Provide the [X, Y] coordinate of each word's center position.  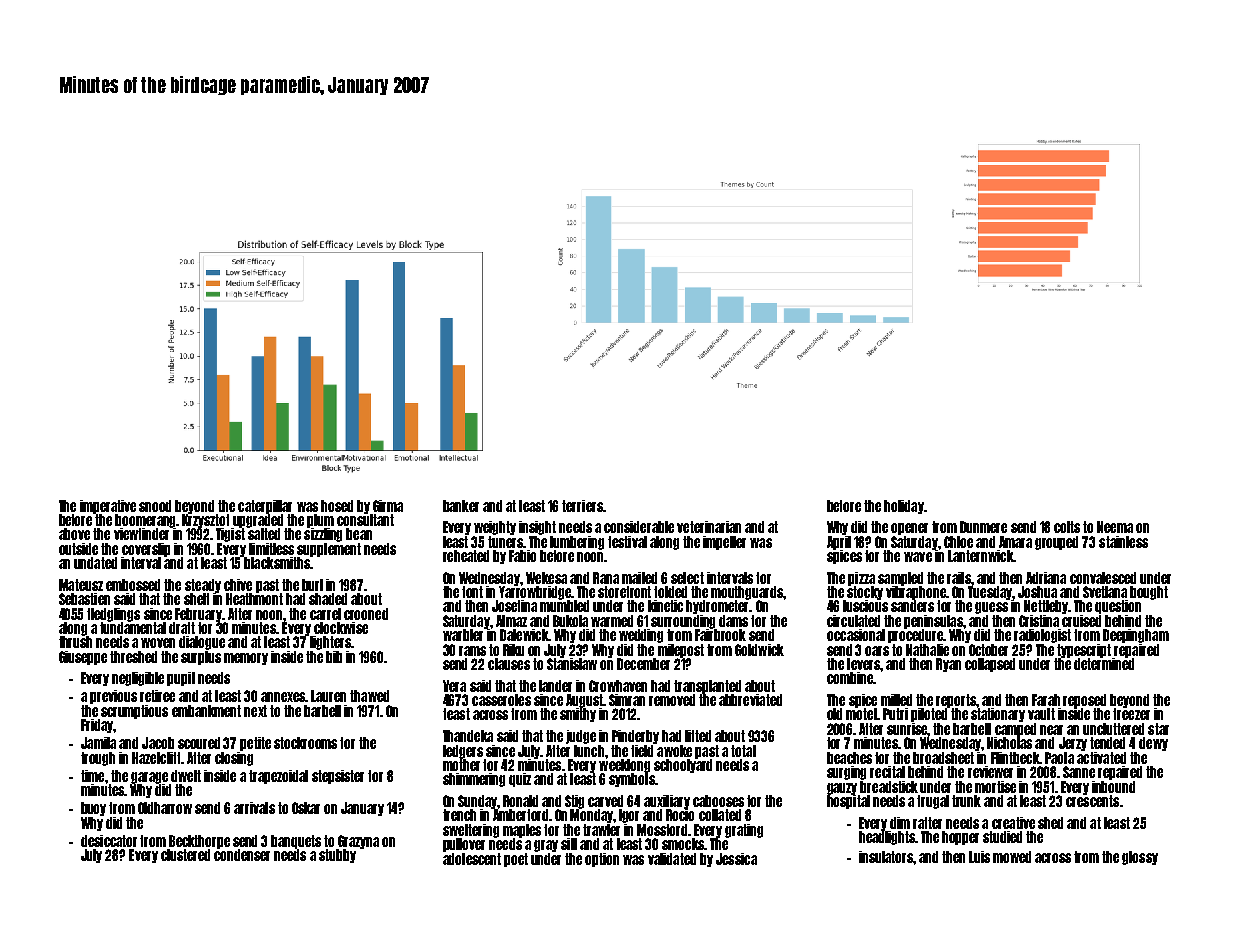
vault [1041, 714]
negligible [138, 679]
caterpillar [265, 507]
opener [909, 529]
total [743, 751]
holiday [904, 507]
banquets [296, 842]
